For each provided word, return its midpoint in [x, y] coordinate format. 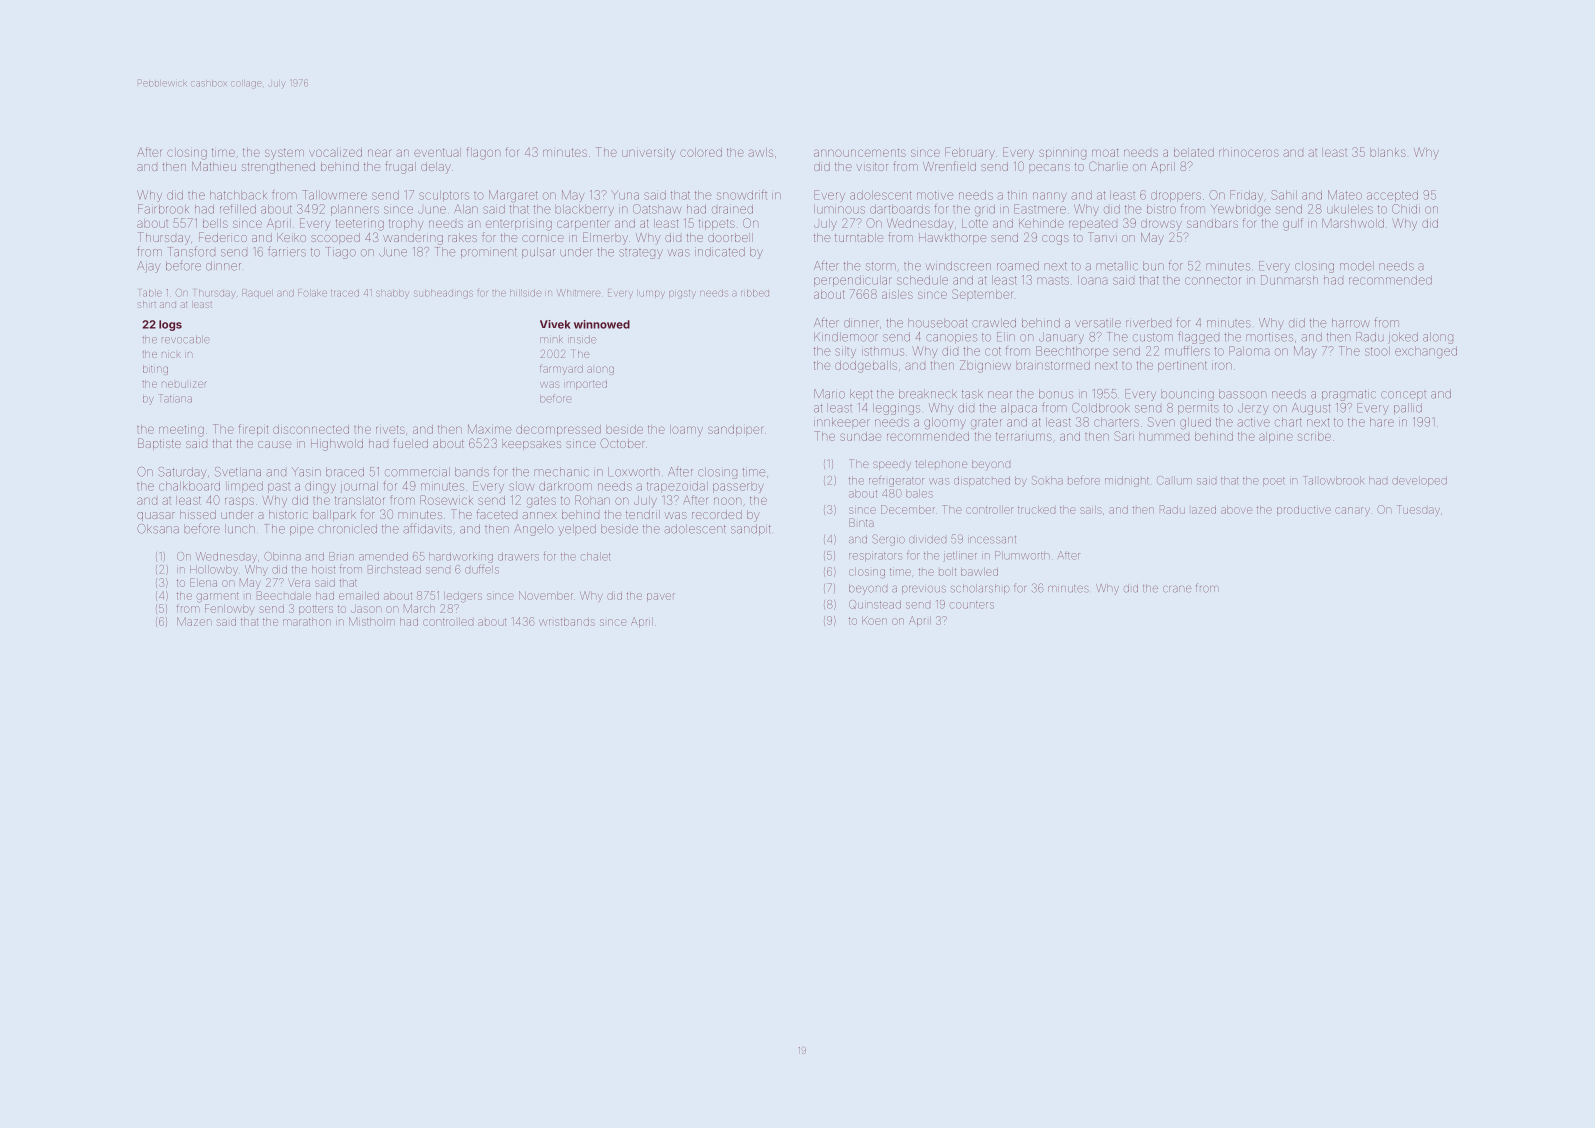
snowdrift [742, 195]
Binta [861, 522]
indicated [720, 252]
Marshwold [1353, 223]
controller [990, 510]
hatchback [238, 195]
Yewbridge [1241, 210]
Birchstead [394, 569]
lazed [1204, 510]
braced [345, 472]
